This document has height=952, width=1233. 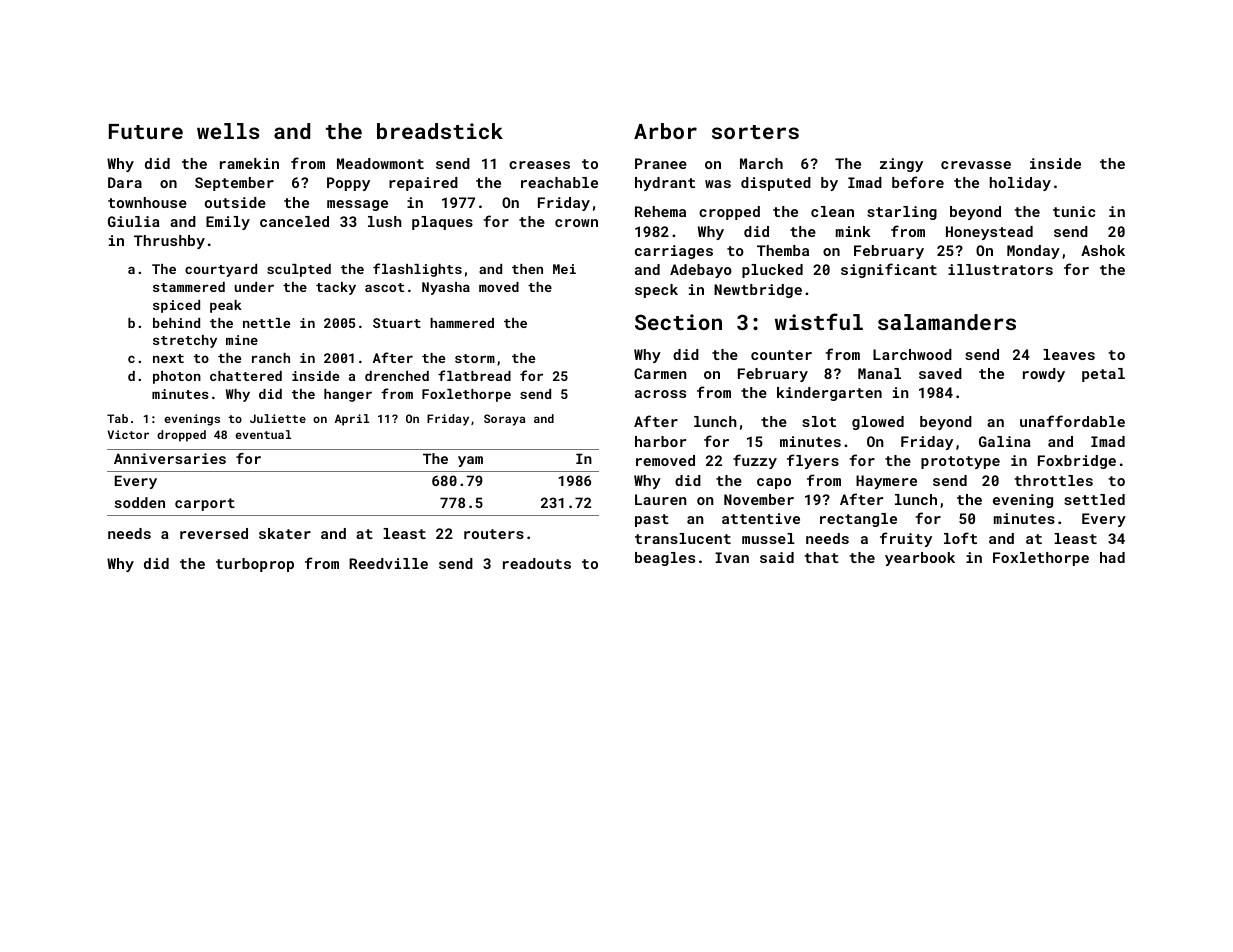 I want to click on carriages, so click(x=674, y=252).
